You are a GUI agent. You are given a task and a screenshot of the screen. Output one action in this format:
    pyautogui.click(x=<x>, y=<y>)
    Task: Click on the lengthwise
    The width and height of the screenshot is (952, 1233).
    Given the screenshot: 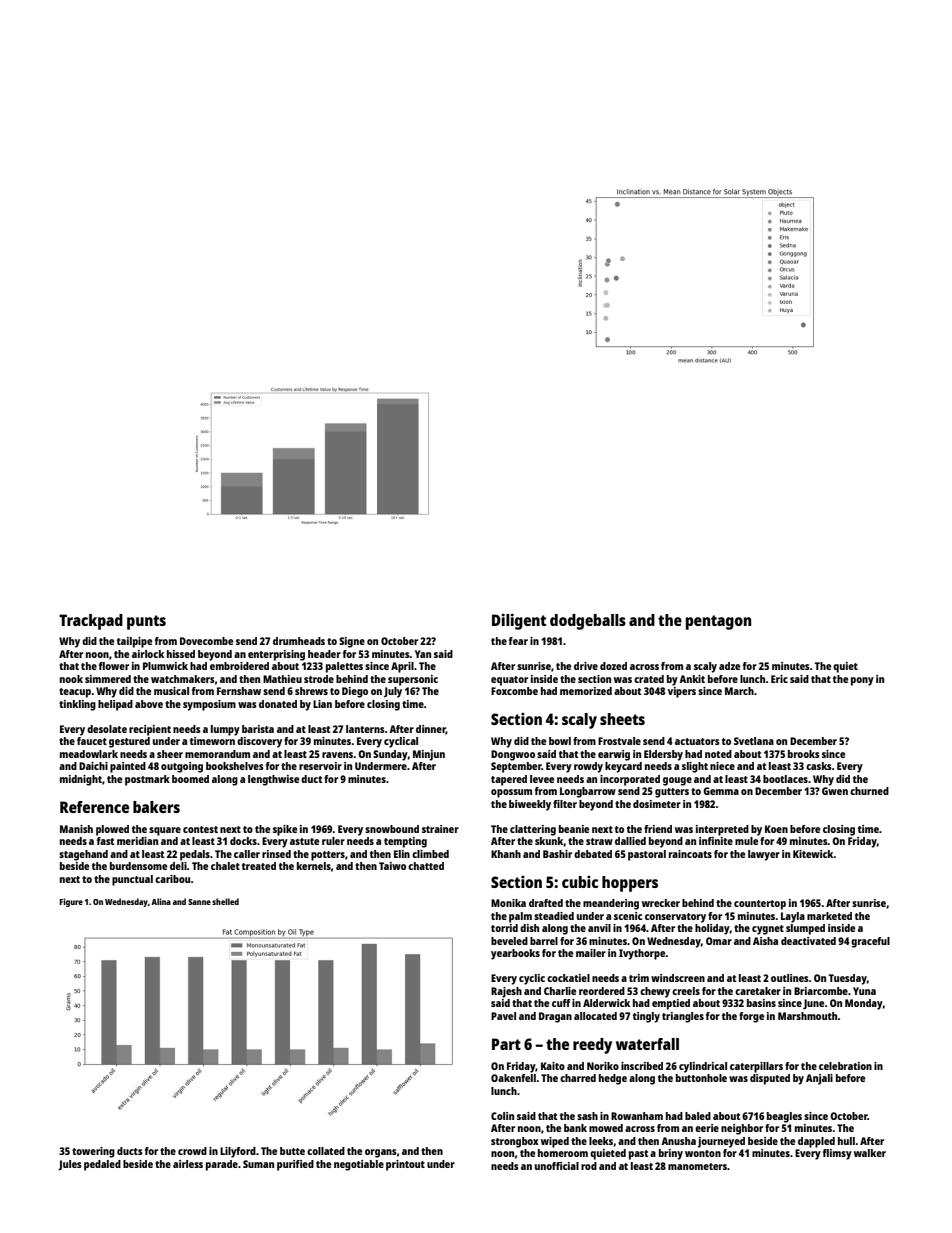 What is the action you would take?
    pyautogui.click(x=273, y=780)
